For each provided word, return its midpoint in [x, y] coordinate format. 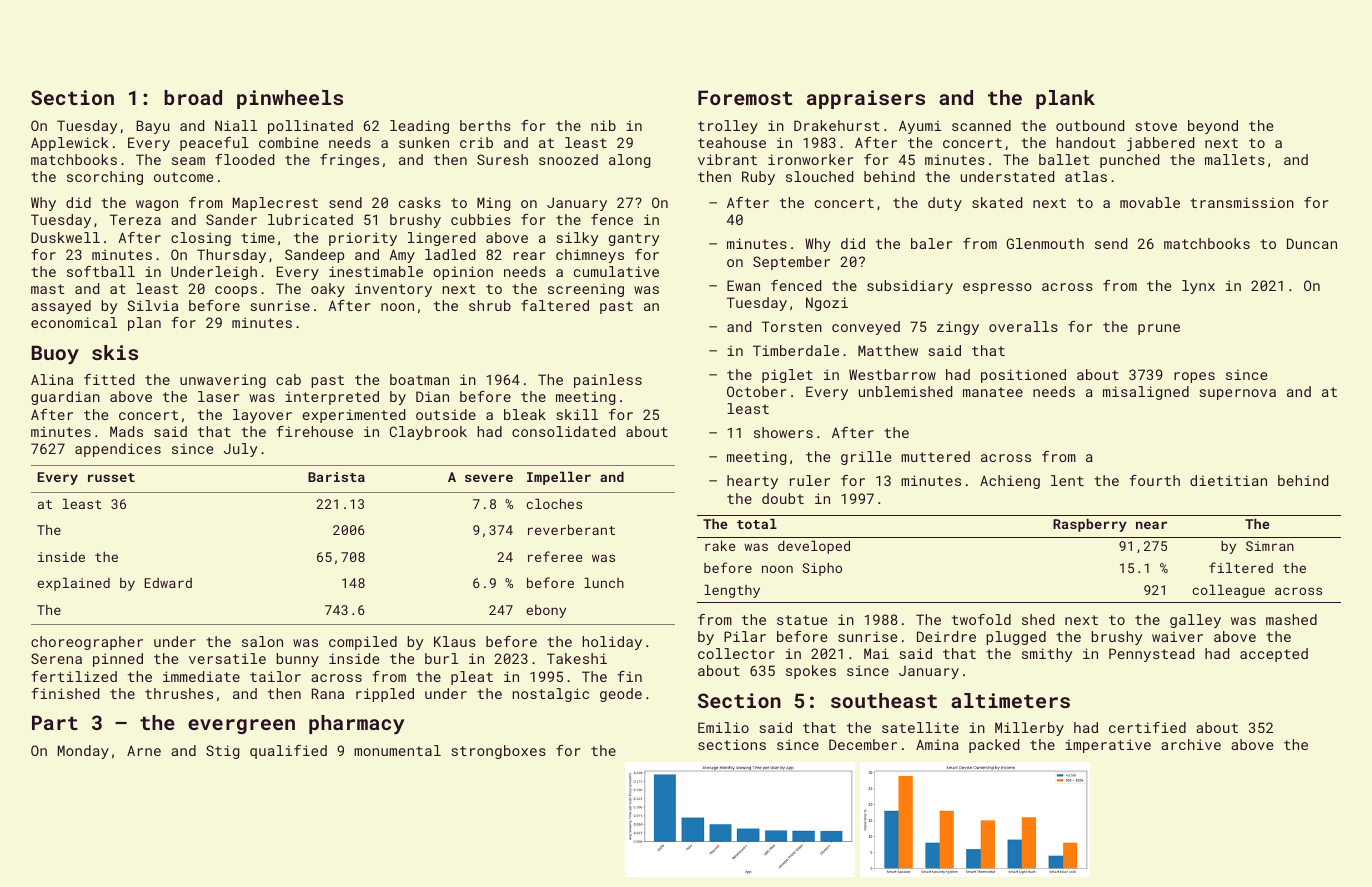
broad [193, 97]
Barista [336, 477]
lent [1067, 480]
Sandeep [314, 256]
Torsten [792, 326]
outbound [1090, 125]
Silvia [152, 305]
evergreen [241, 726]
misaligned [1146, 393]
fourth [1154, 480]
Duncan [1312, 243]
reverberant [571, 529]
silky [577, 239]
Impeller [559, 478]
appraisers [866, 99]
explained [73, 584]
